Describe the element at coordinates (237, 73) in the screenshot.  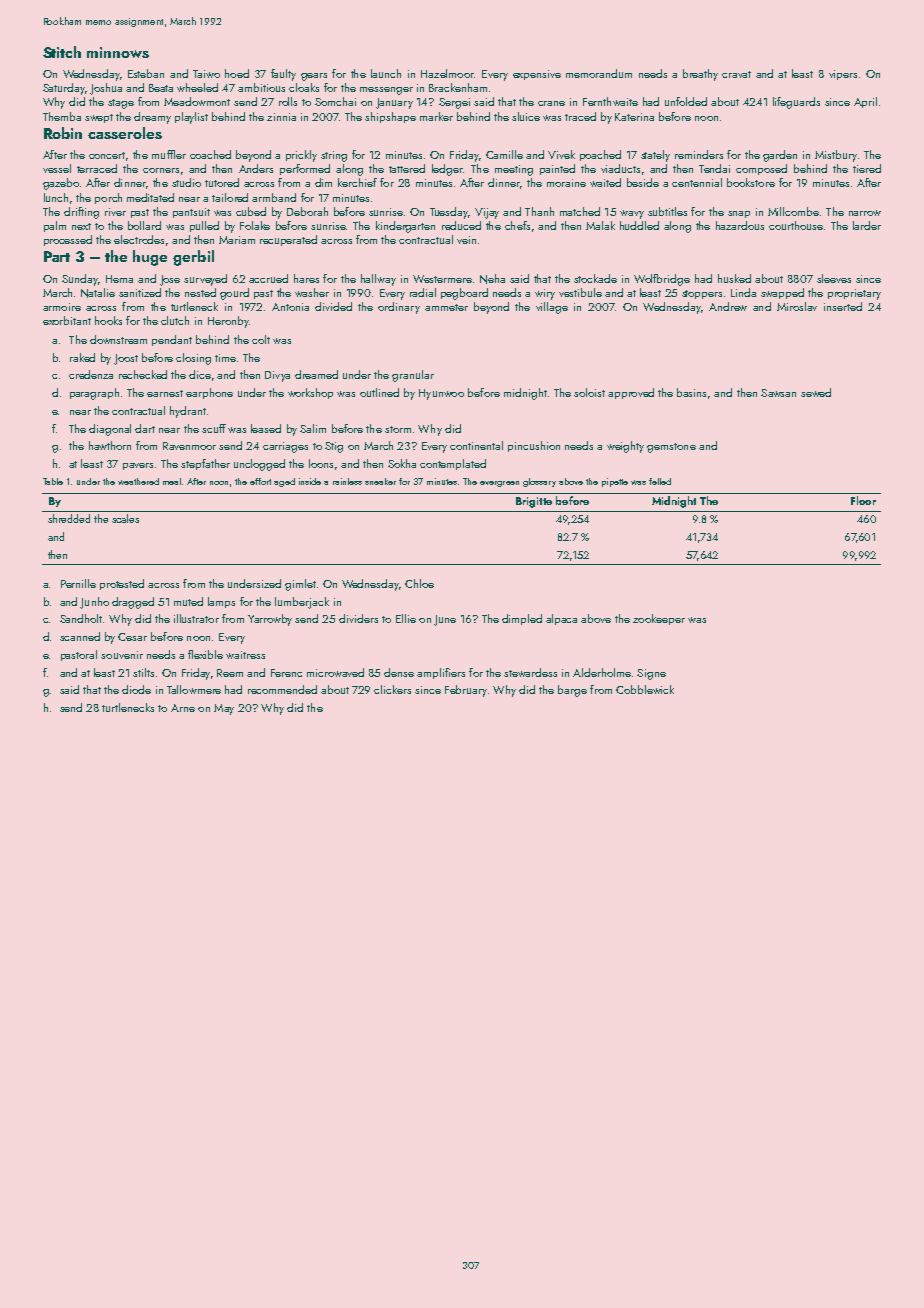
I see `hoed` at that location.
